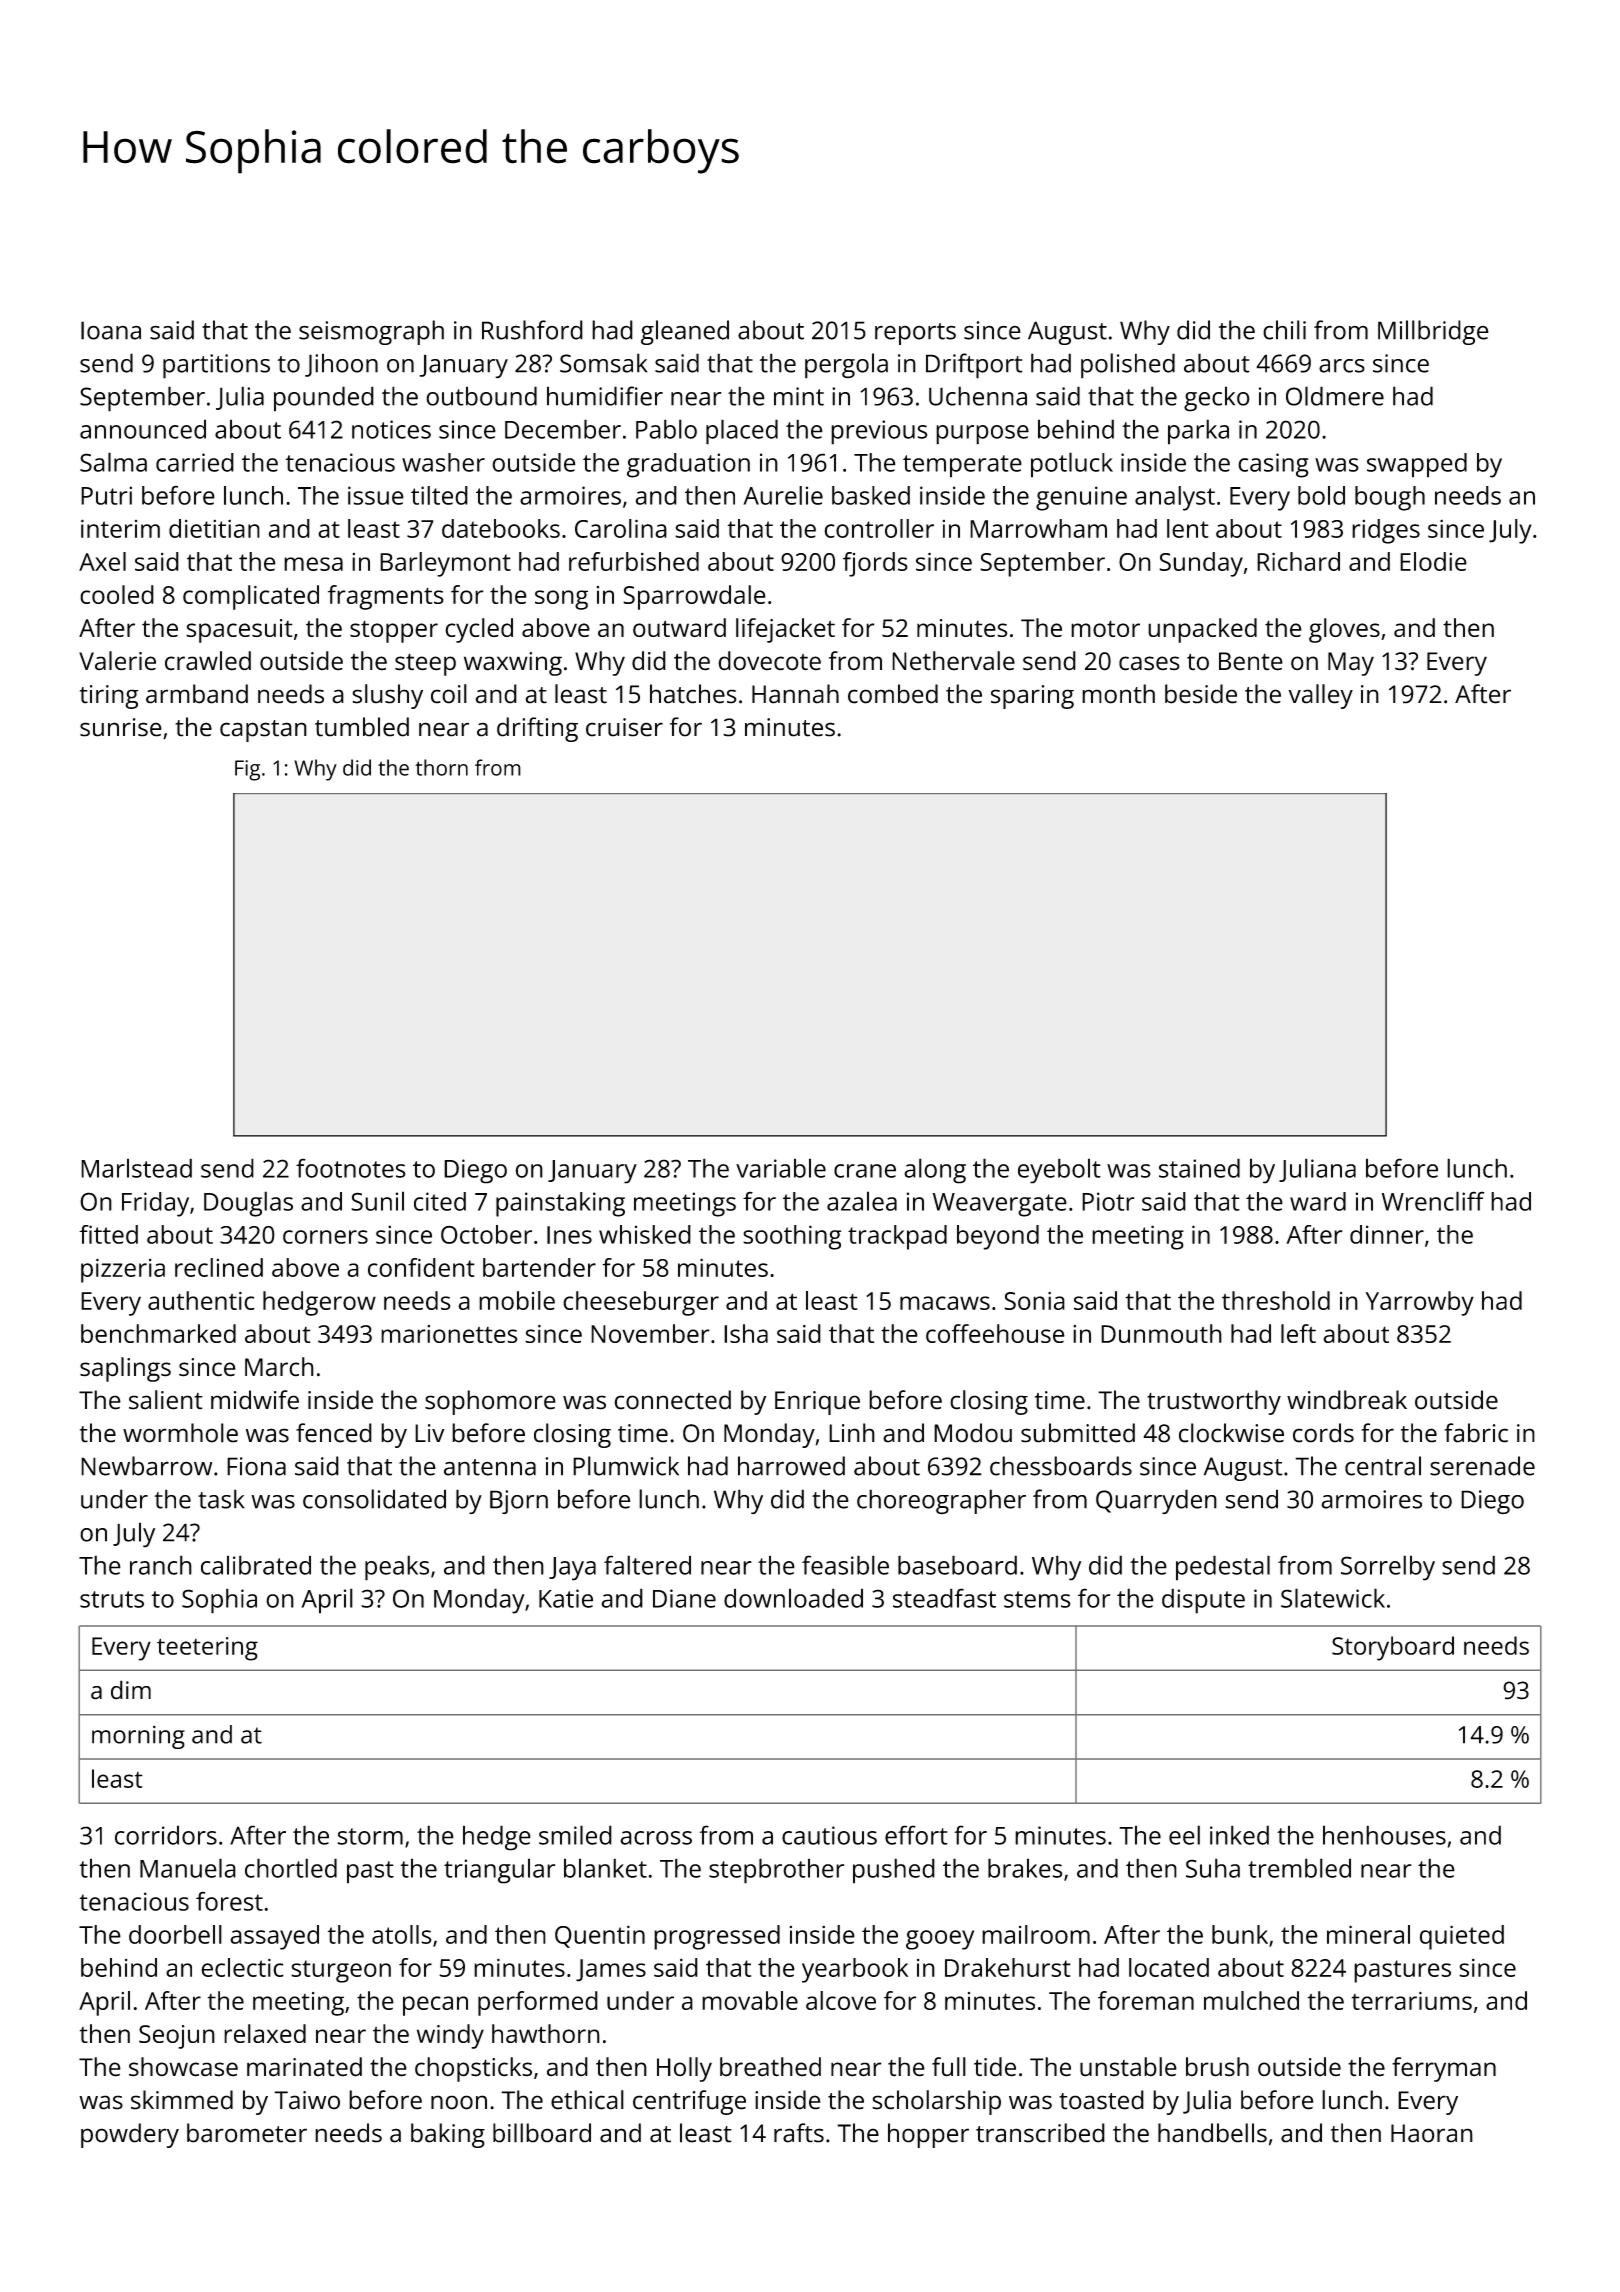 This screenshot has height=2292, width=1620. What do you see at coordinates (177, 2037) in the screenshot?
I see `Seojun` at bounding box center [177, 2037].
